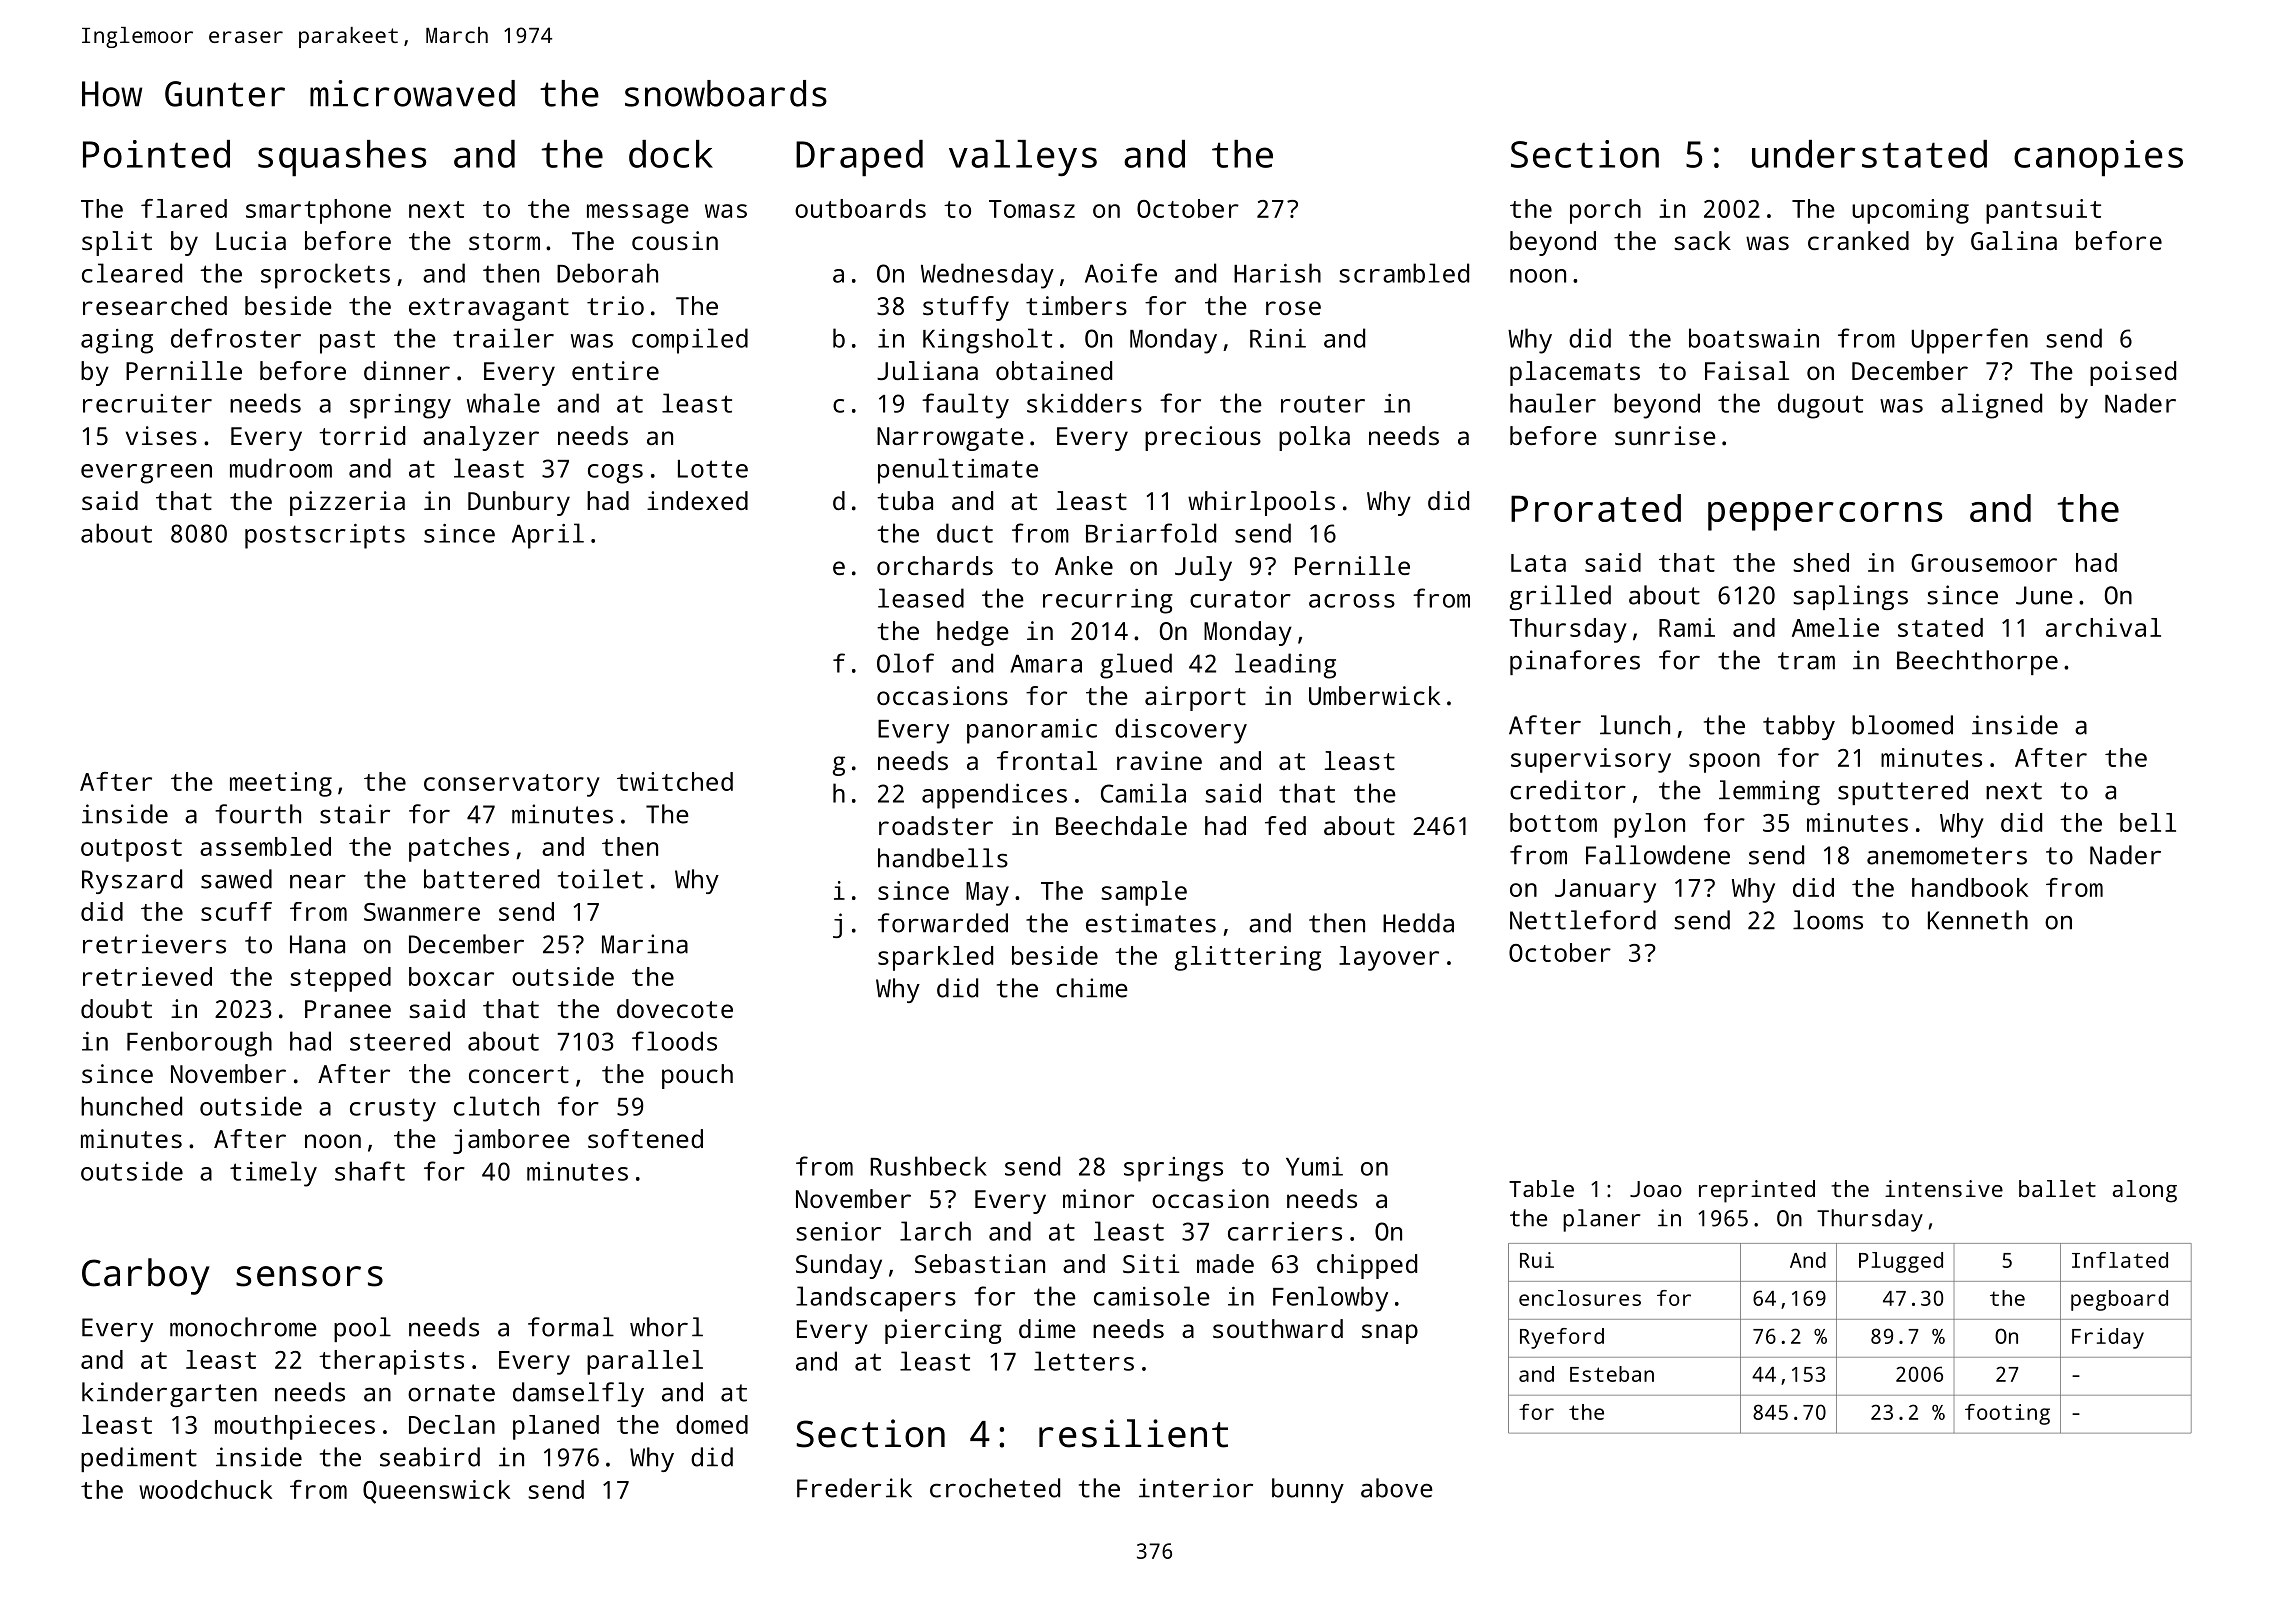 The image size is (2271, 1606). I want to click on Siti, so click(1151, 1263).
